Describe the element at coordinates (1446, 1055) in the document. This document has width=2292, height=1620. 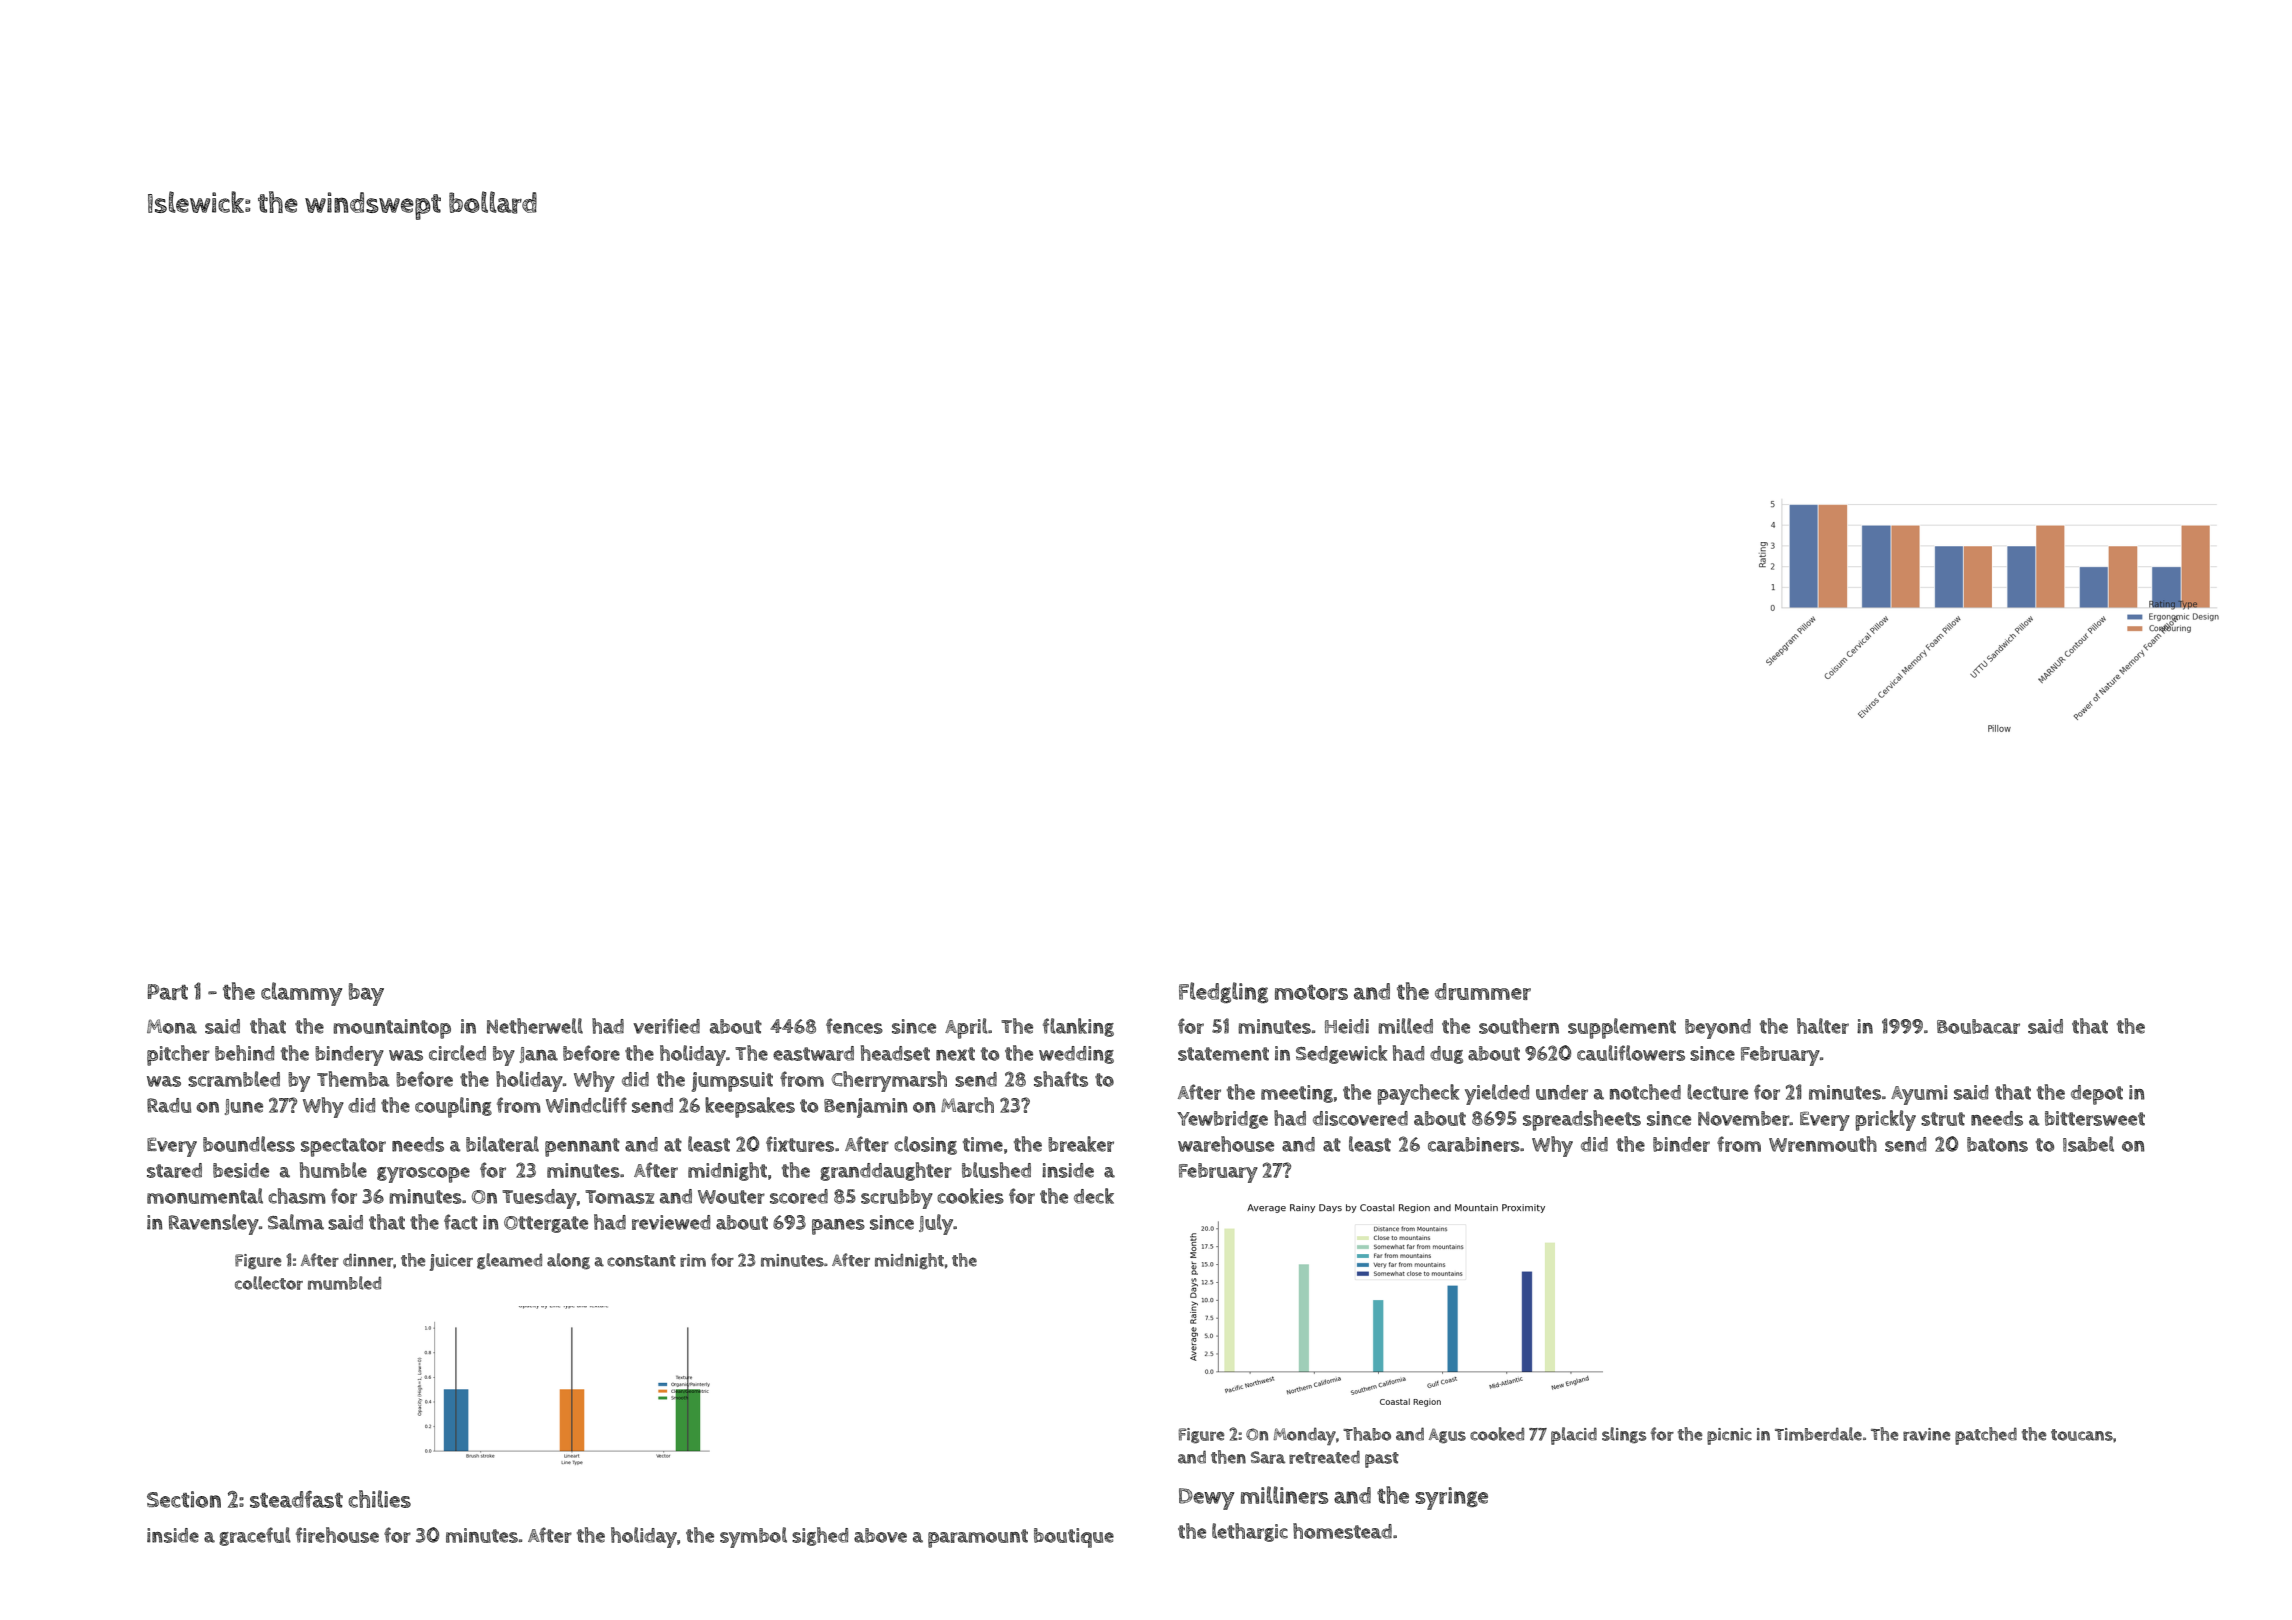
I see `dug` at that location.
